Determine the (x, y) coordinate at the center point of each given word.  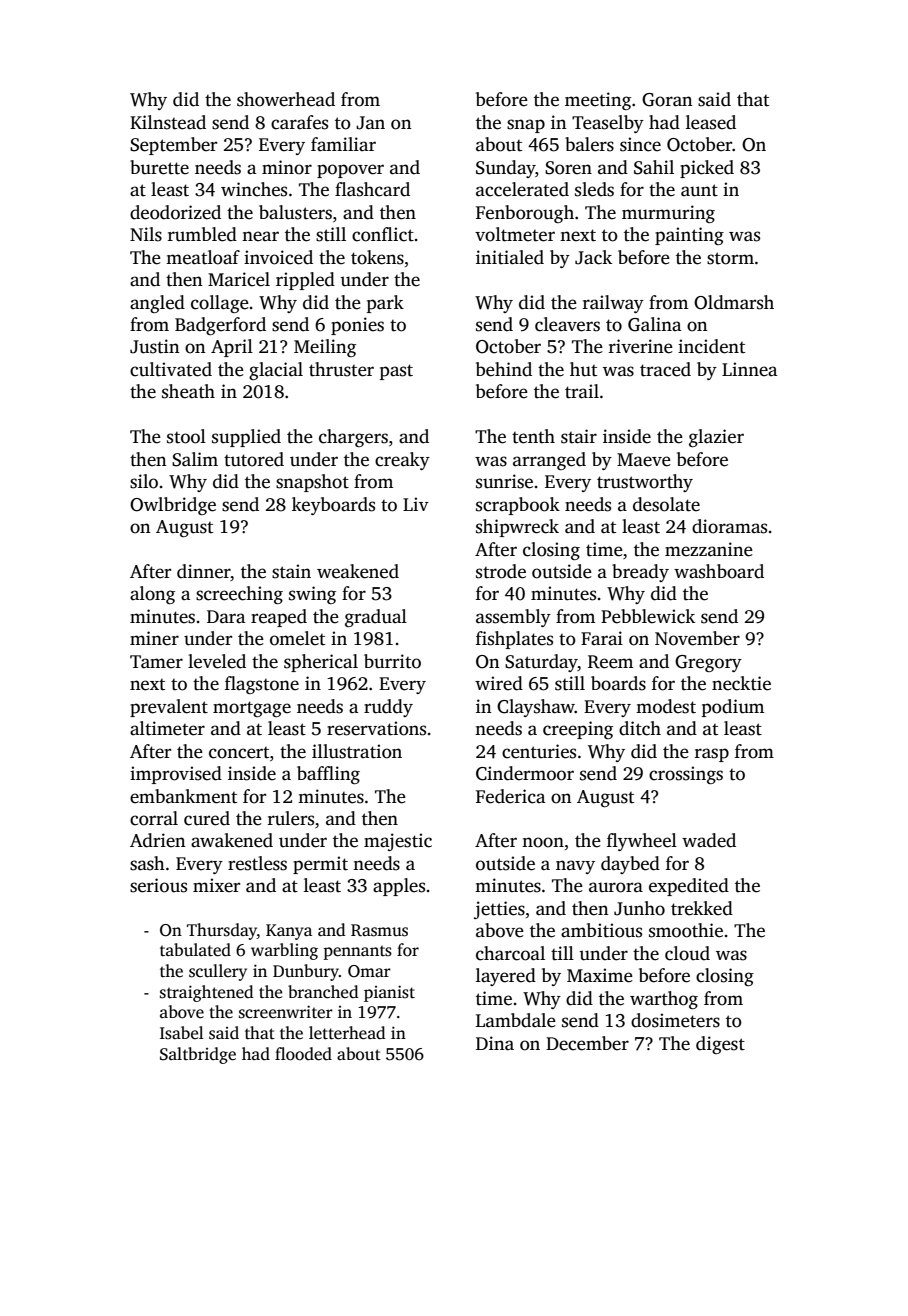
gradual (376, 618)
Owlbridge (173, 506)
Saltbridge (198, 1055)
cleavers (567, 324)
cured (207, 818)
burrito (392, 661)
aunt (699, 190)
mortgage (252, 709)
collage (220, 304)
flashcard (372, 189)
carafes (299, 122)
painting (689, 236)
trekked (702, 908)
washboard (719, 571)
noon (543, 842)
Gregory (708, 663)
